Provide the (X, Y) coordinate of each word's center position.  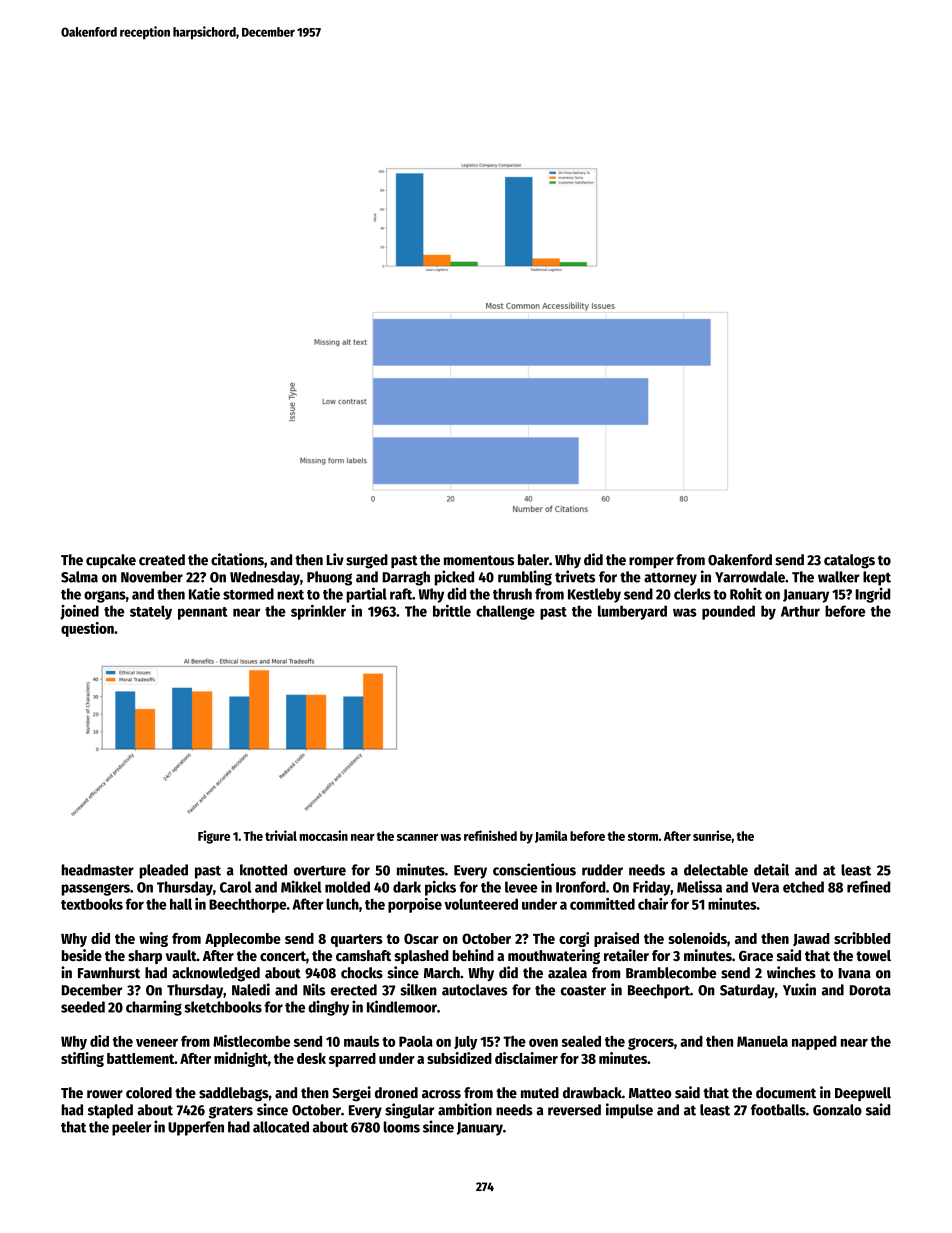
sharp (145, 957)
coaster (583, 990)
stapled (110, 1111)
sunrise (712, 835)
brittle (452, 611)
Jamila (551, 836)
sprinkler (318, 612)
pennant (203, 613)
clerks (692, 594)
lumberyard (632, 612)
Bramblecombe (671, 973)
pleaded (163, 871)
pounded (728, 612)
